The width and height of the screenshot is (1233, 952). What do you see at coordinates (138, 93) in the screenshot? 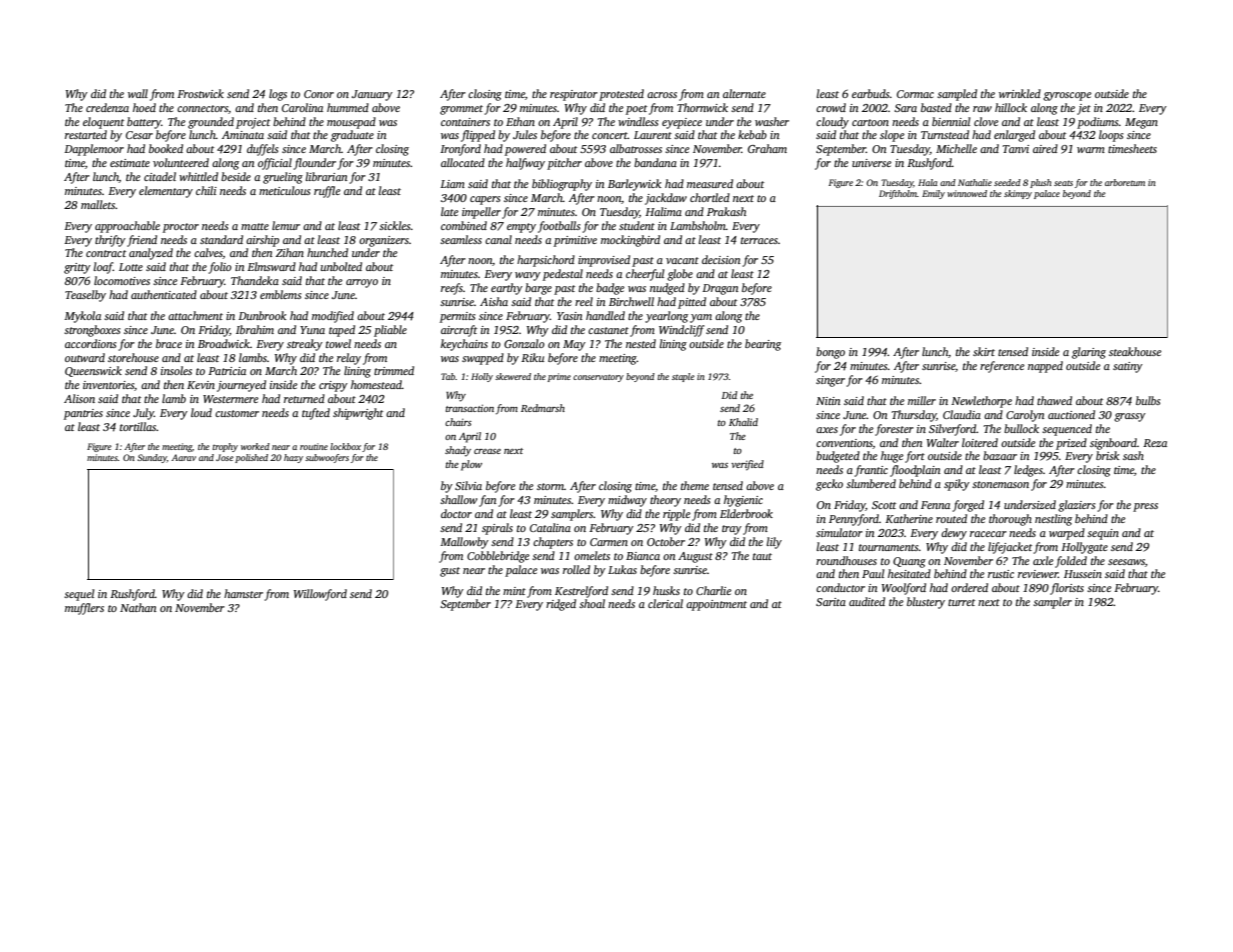
I see `wall` at bounding box center [138, 93].
